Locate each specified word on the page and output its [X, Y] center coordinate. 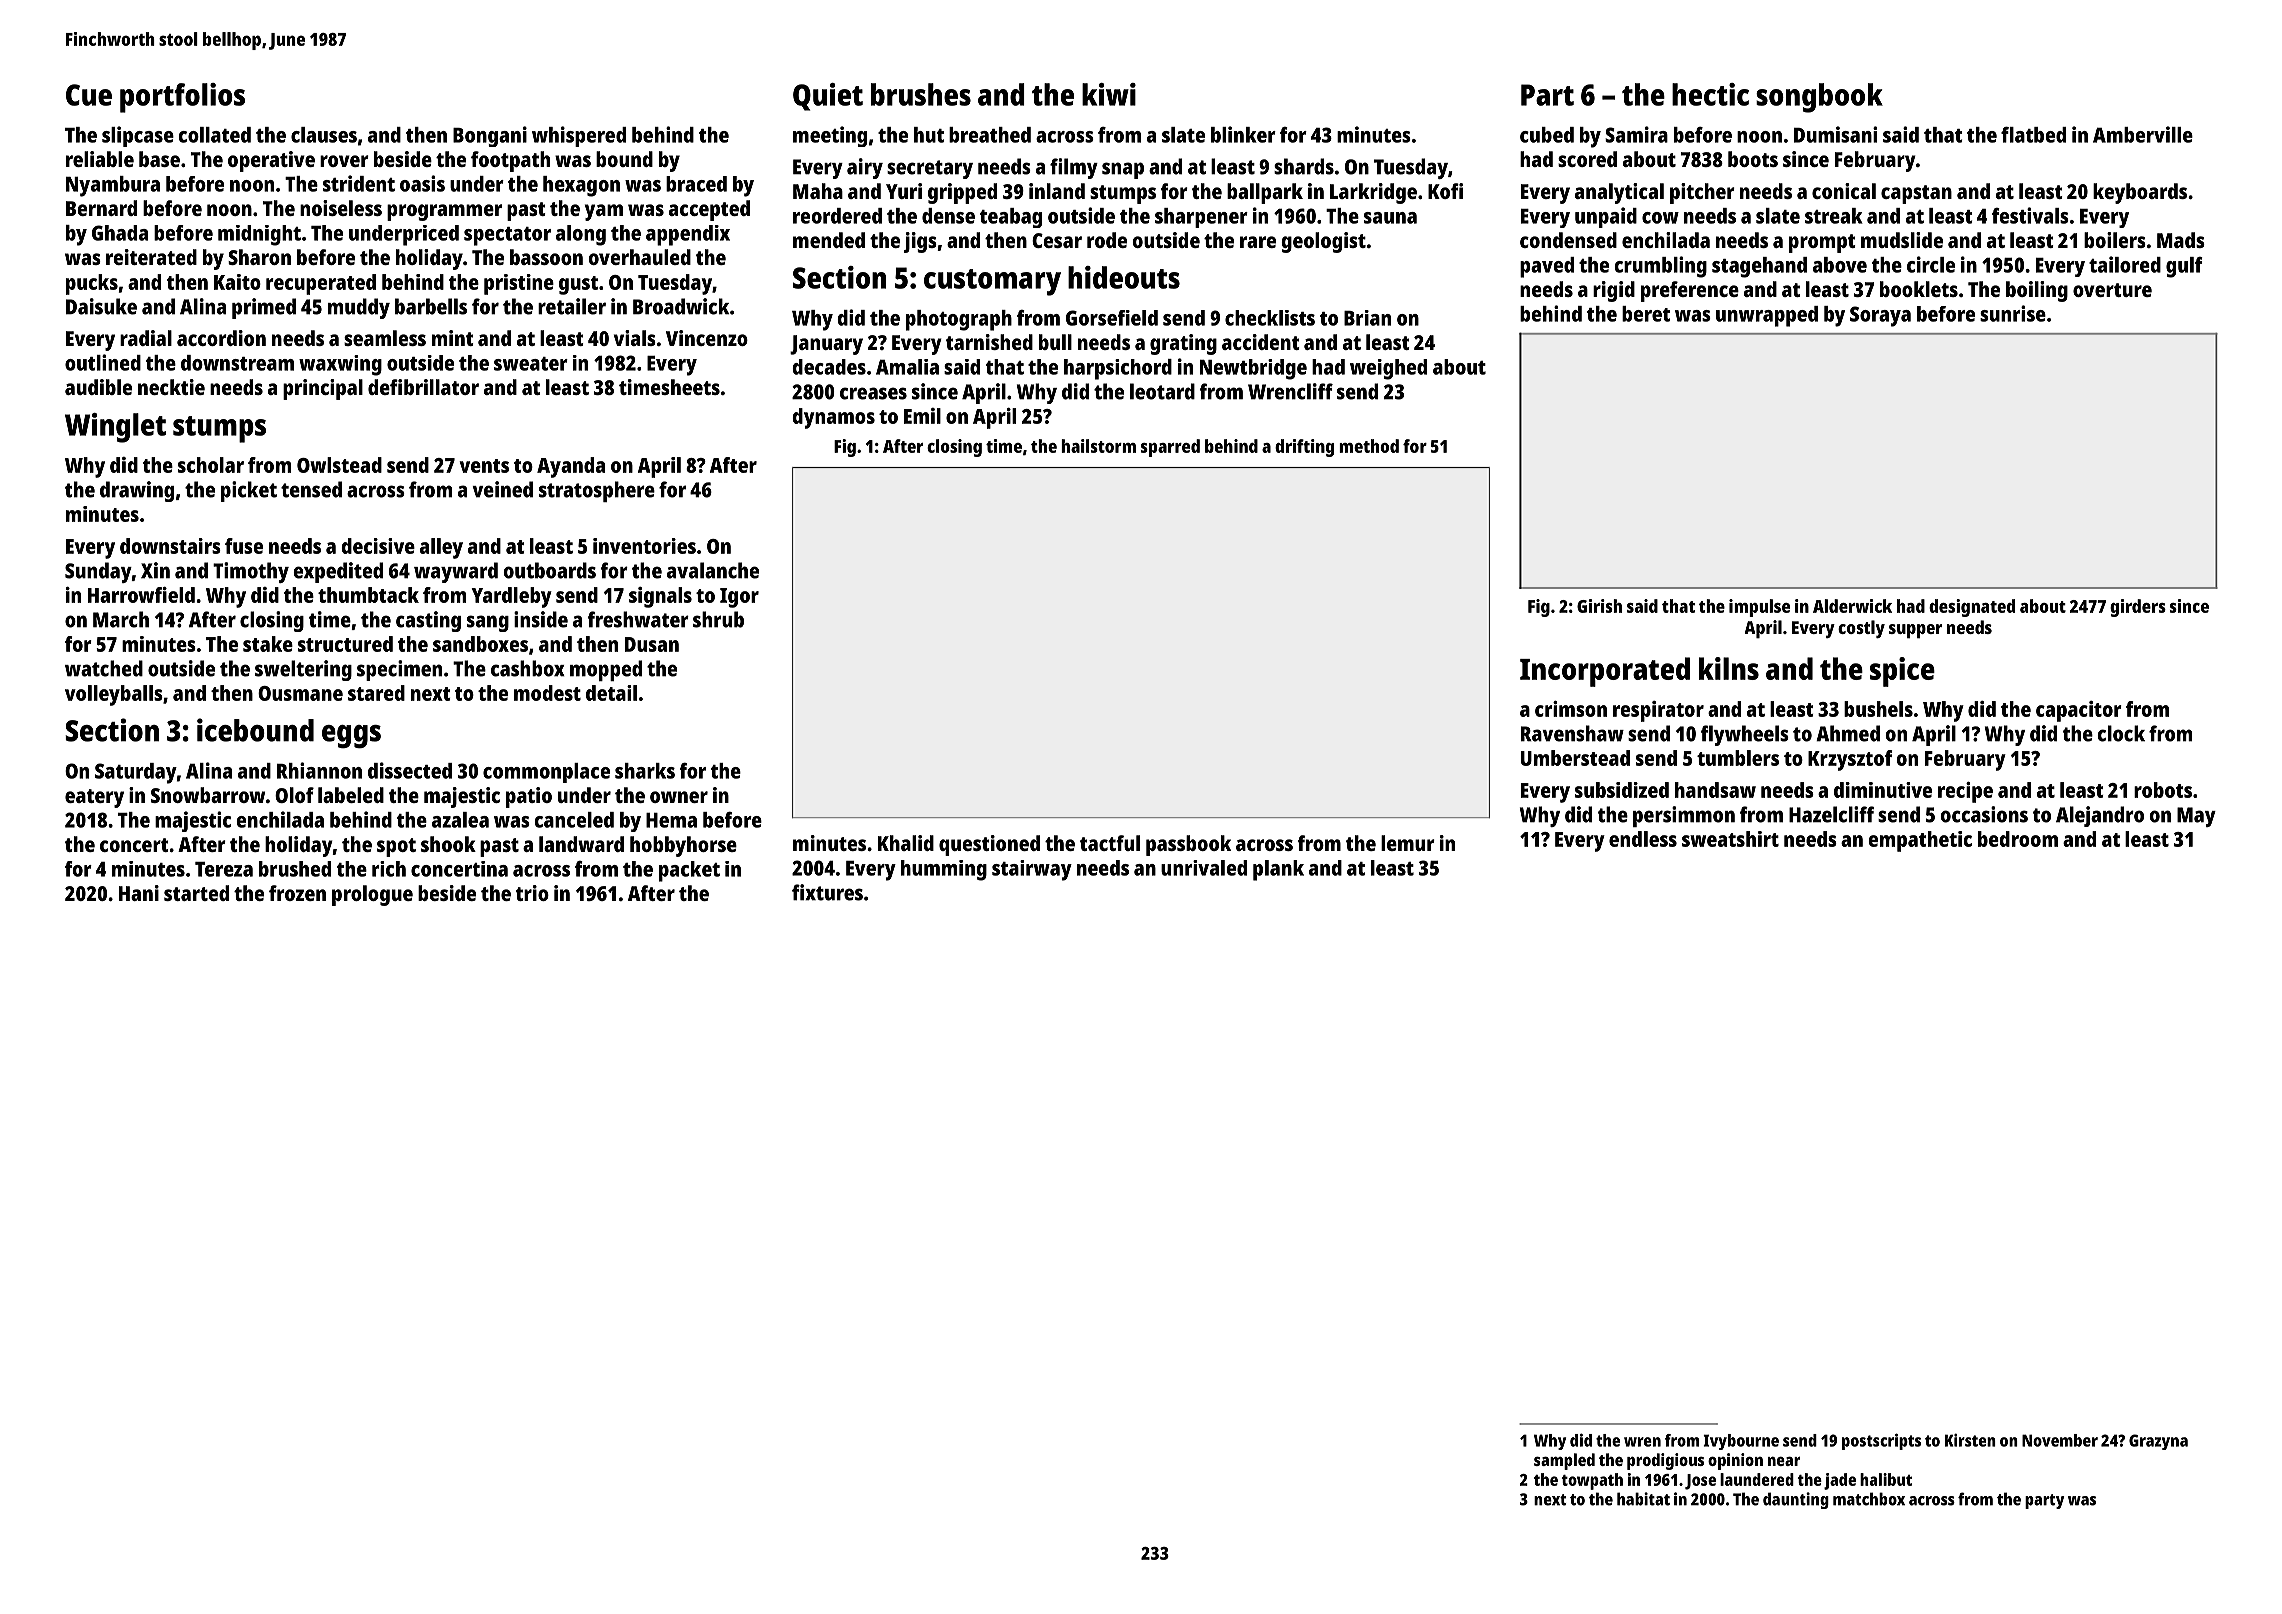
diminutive [1883, 790]
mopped [606, 670]
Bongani [490, 136]
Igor [739, 598]
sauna [1390, 218]
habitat [1643, 1499]
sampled [1564, 1461]
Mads [2181, 240]
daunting [1796, 1500]
